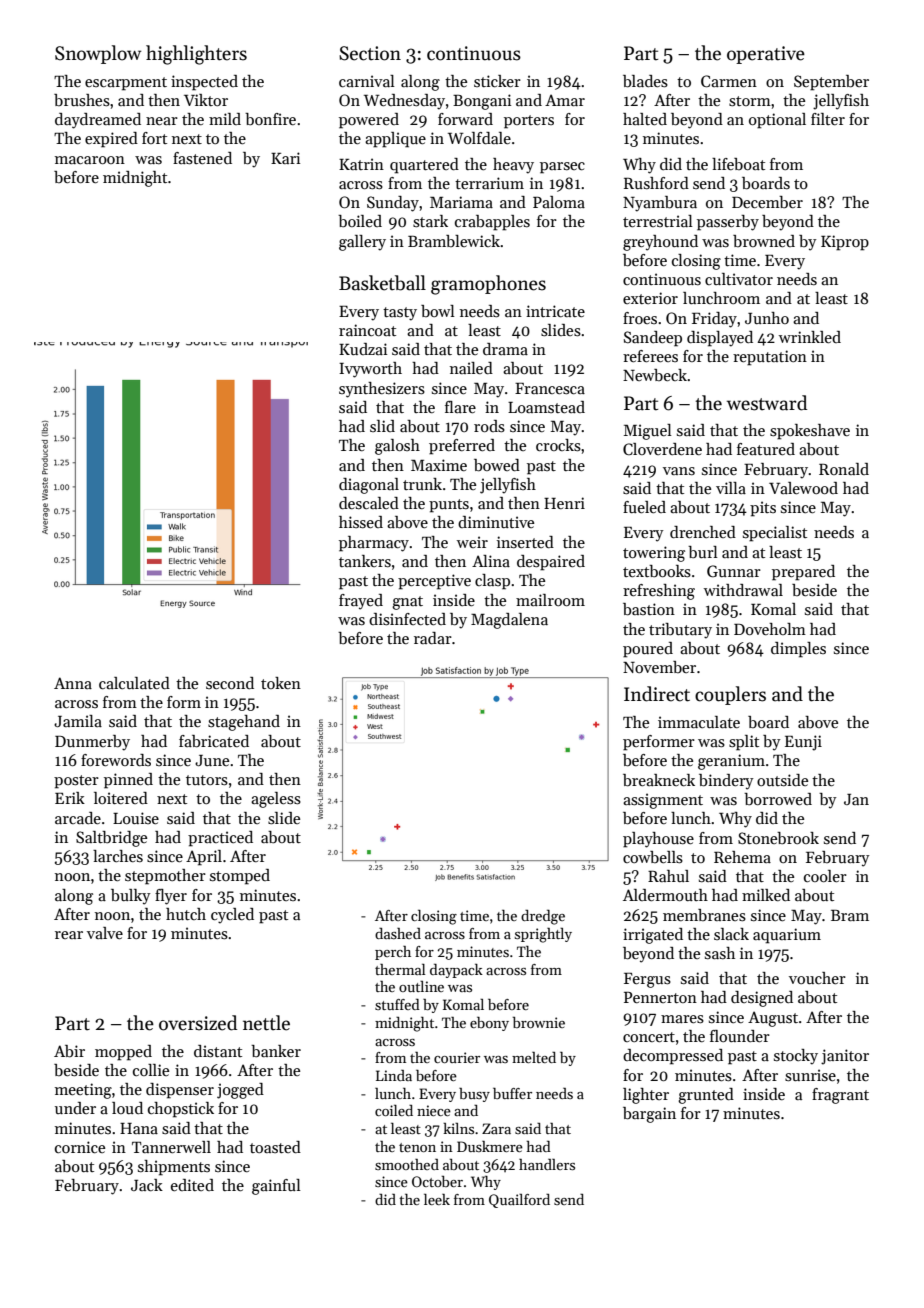 The image size is (924, 1308). Describe the element at coordinates (90, 160) in the document. I see `macaroon` at that location.
